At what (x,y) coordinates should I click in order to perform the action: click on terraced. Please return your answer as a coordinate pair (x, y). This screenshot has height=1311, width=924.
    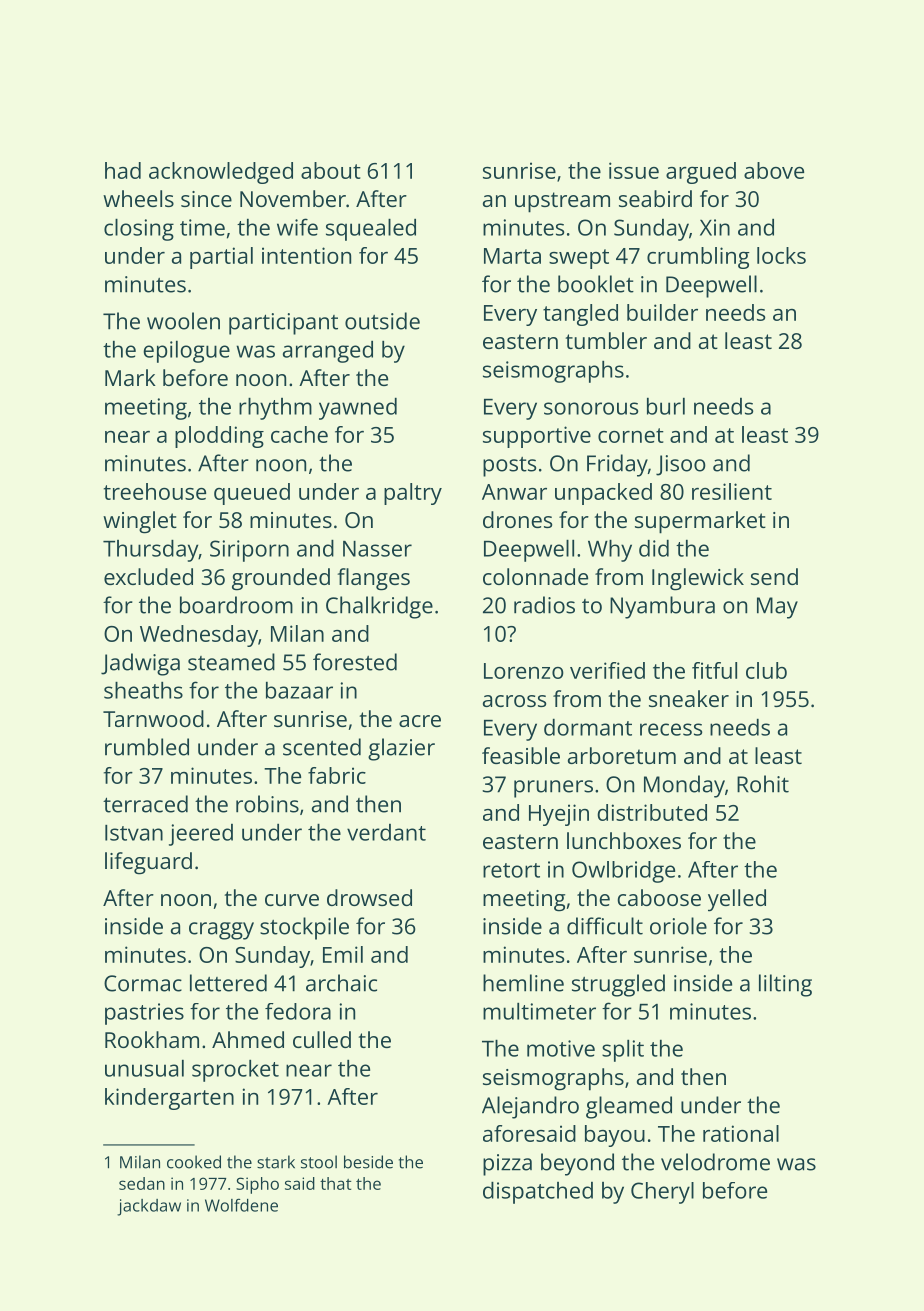
    Looking at the image, I should click on (145, 804).
